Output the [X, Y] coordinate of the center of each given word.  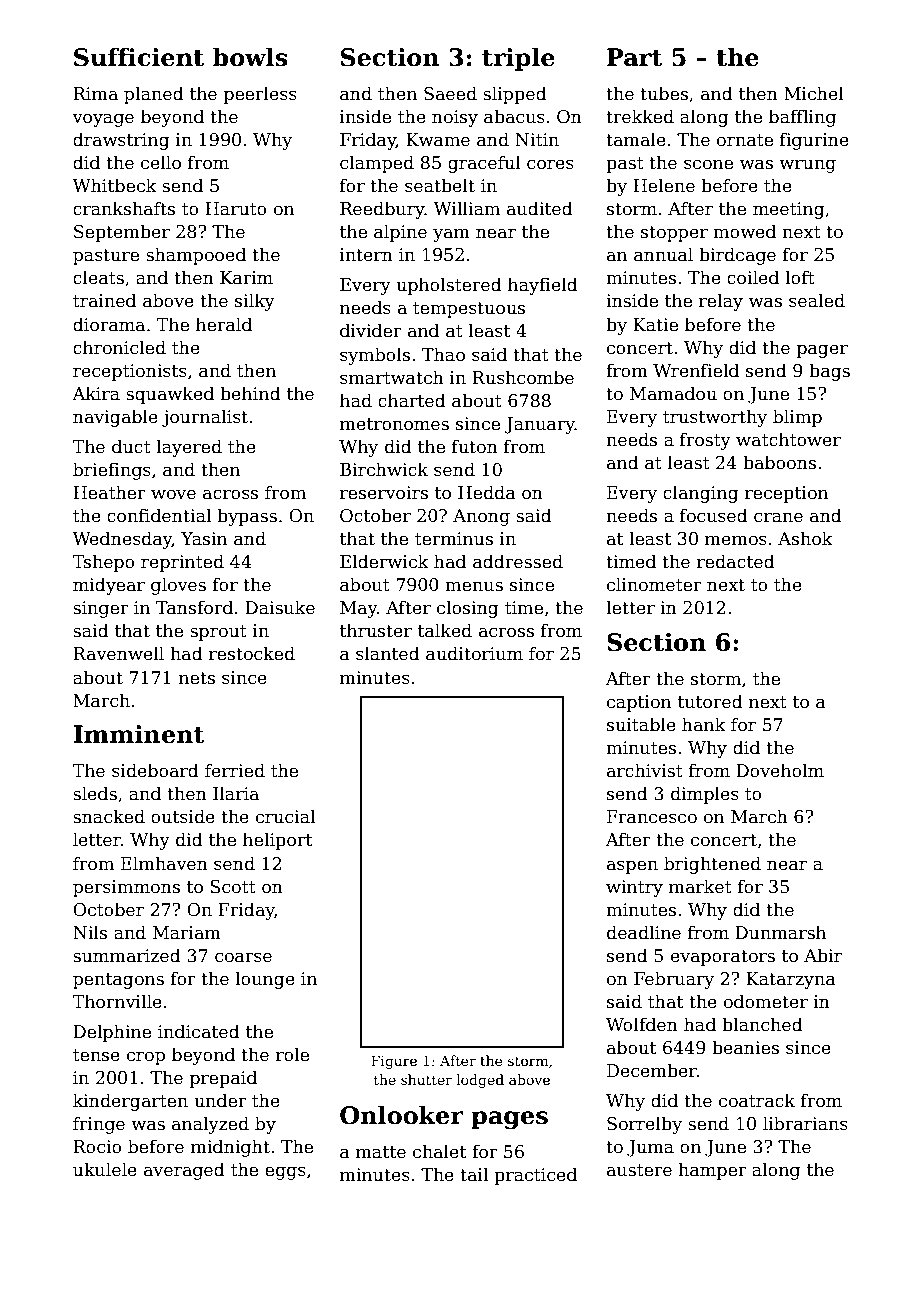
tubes [664, 93]
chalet [439, 1151]
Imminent [139, 734]
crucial [285, 816]
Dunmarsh [780, 932]
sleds [95, 793]
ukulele [105, 1169]
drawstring [121, 141]
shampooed [196, 256]
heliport [277, 841]
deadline [644, 932]
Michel [814, 93]
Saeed [450, 93]
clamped [377, 164]
